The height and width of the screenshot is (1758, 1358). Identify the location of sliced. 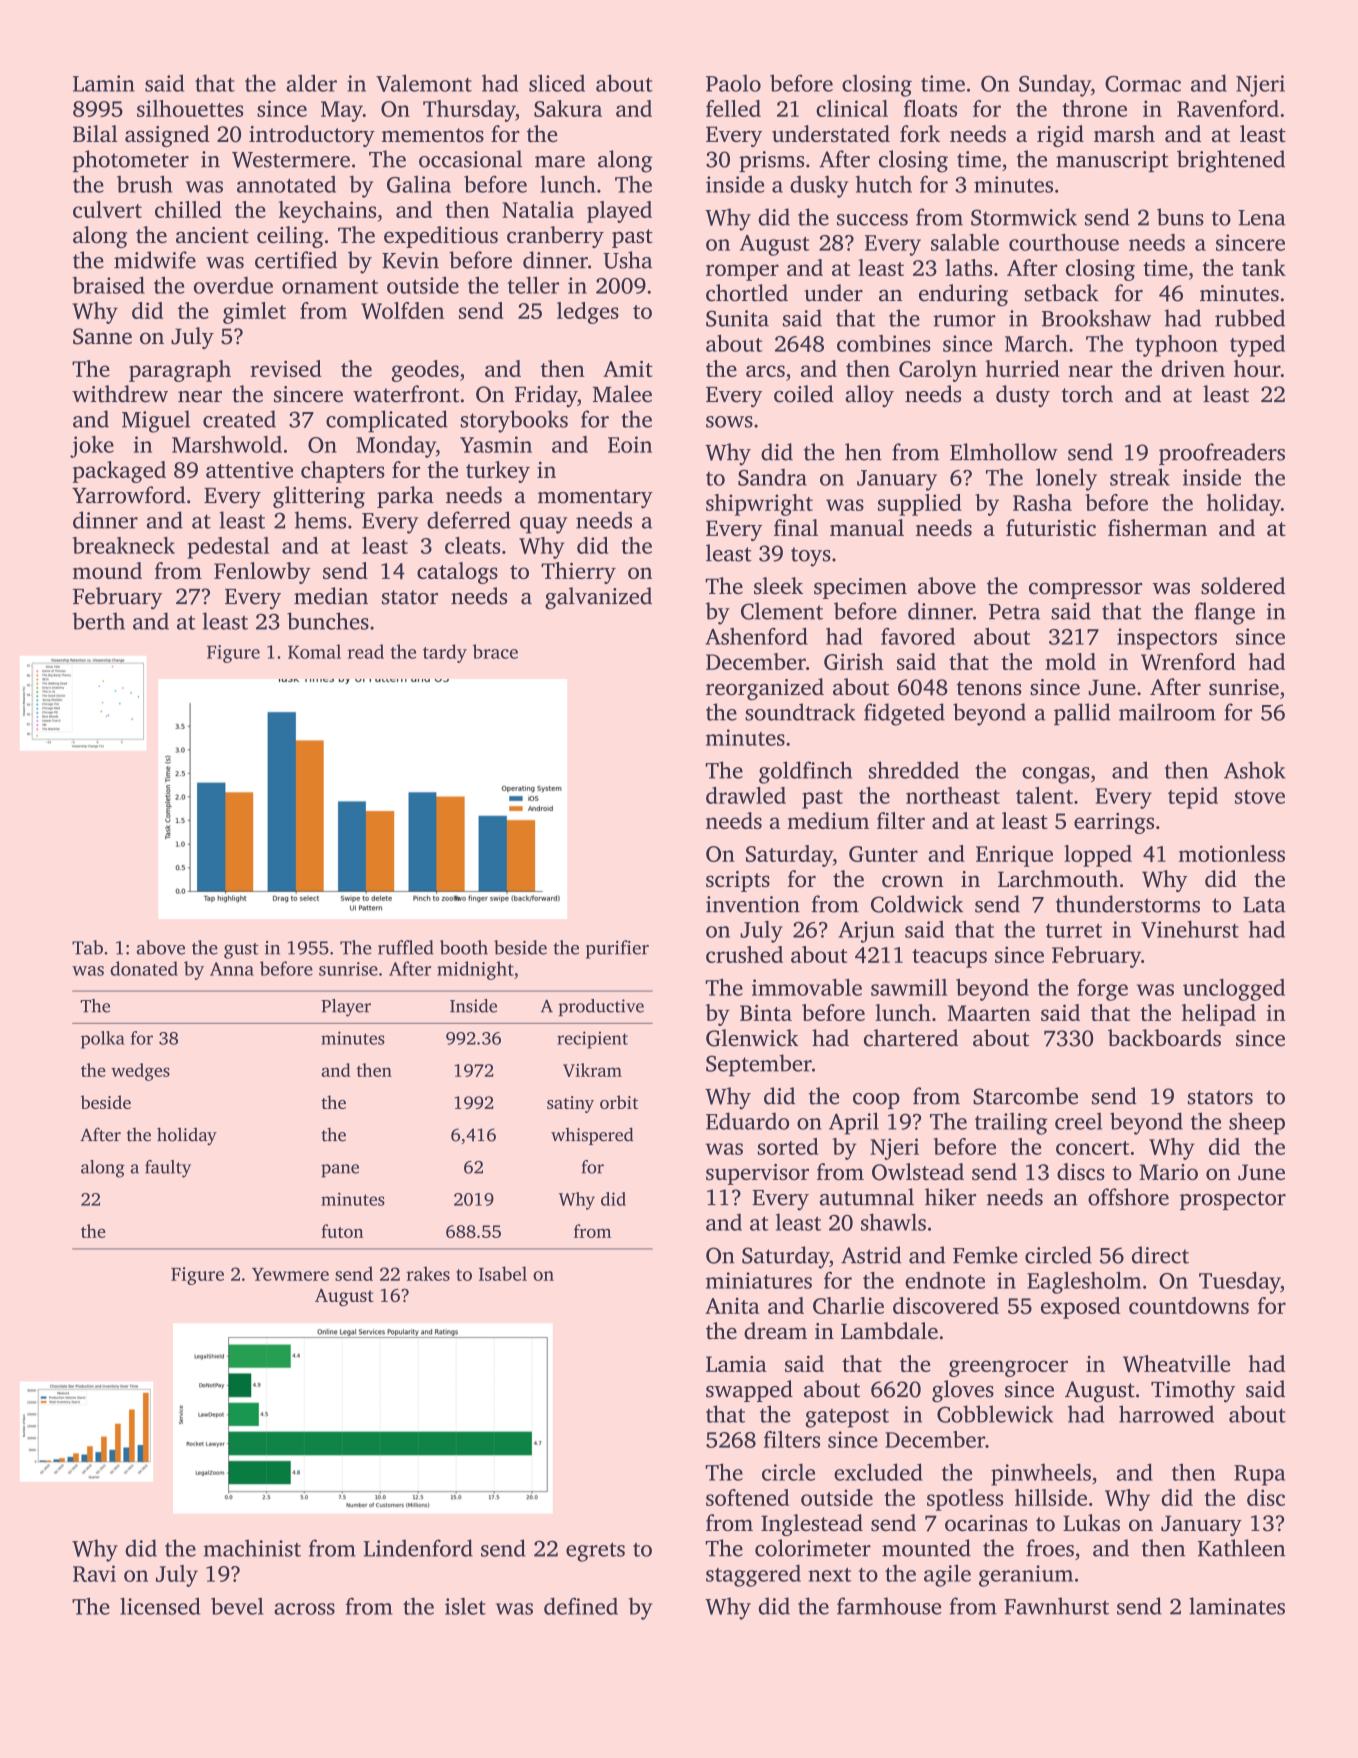
(557, 83).
